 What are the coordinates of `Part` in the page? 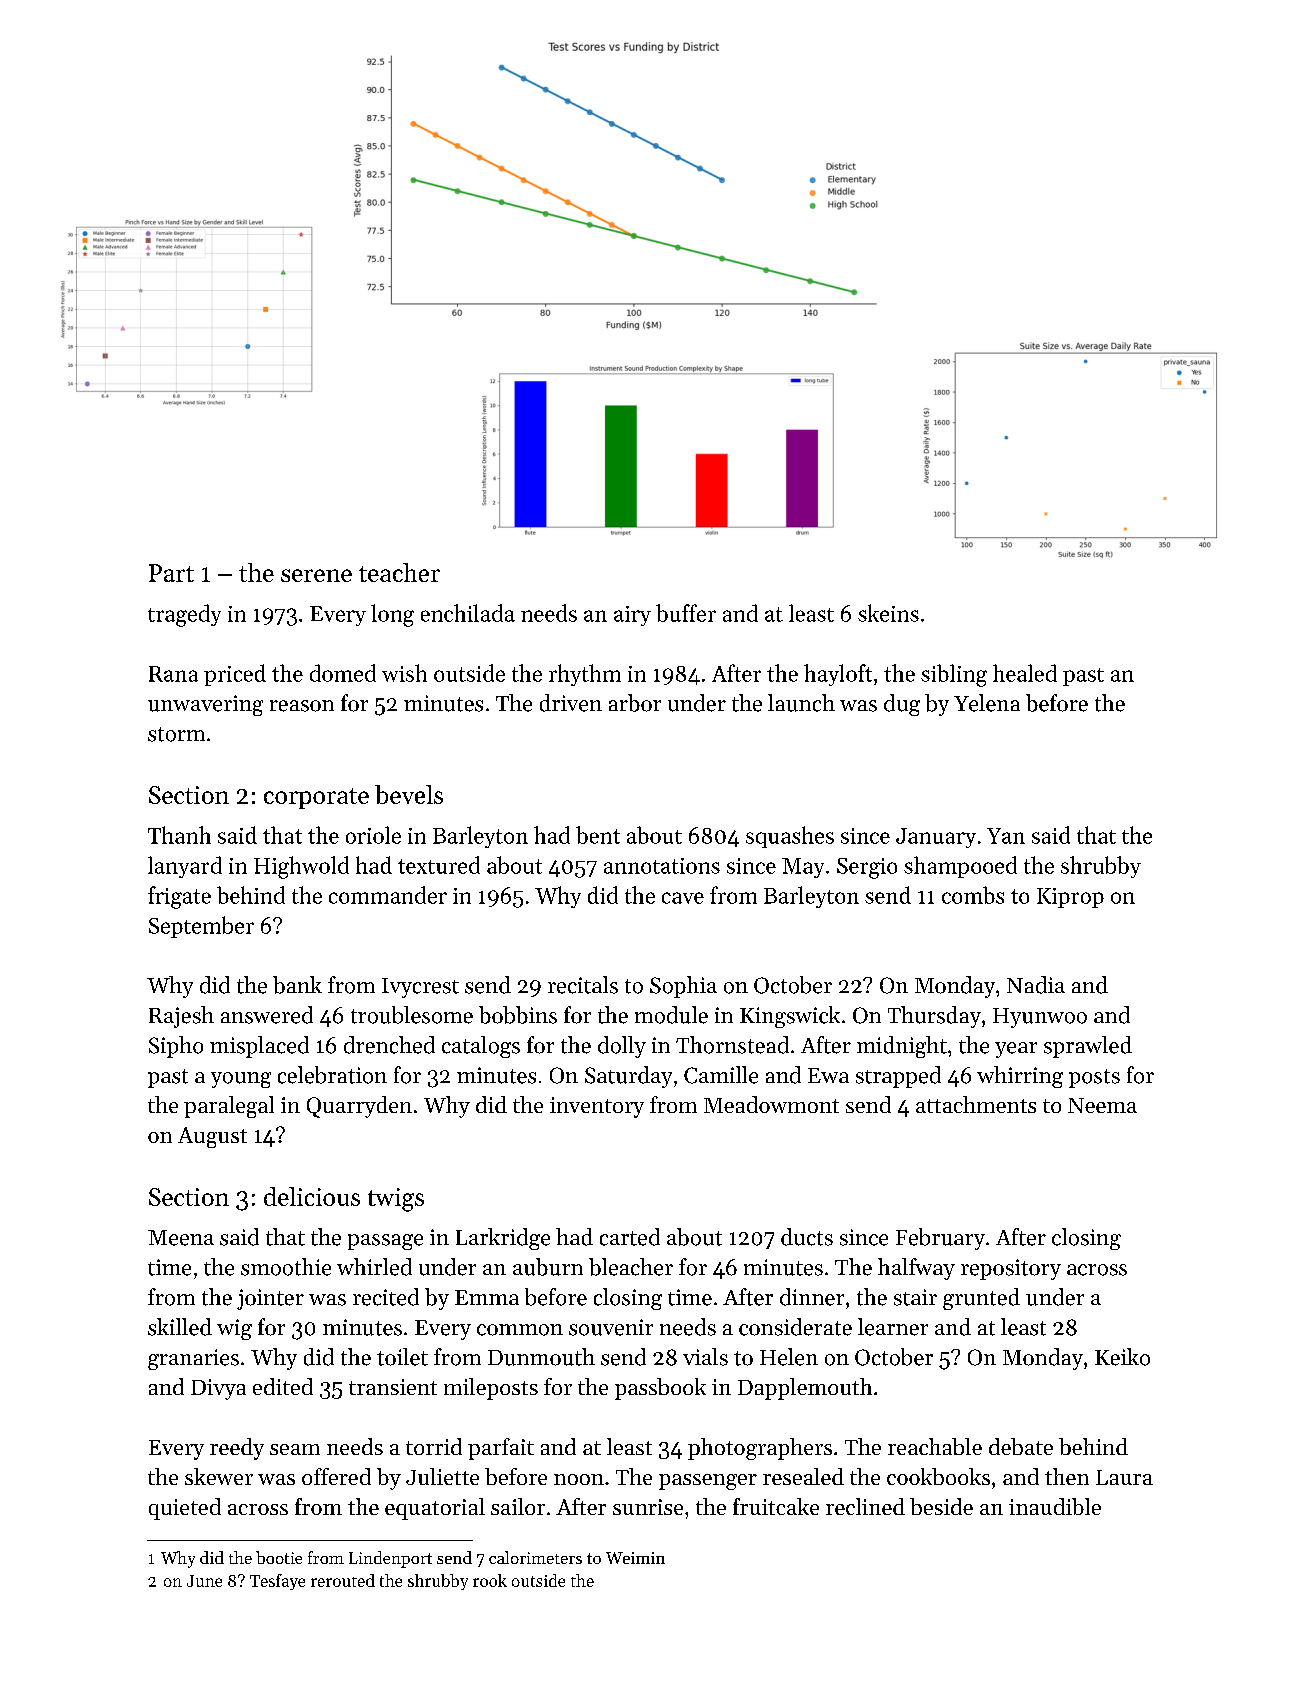 It's located at (171, 573).
